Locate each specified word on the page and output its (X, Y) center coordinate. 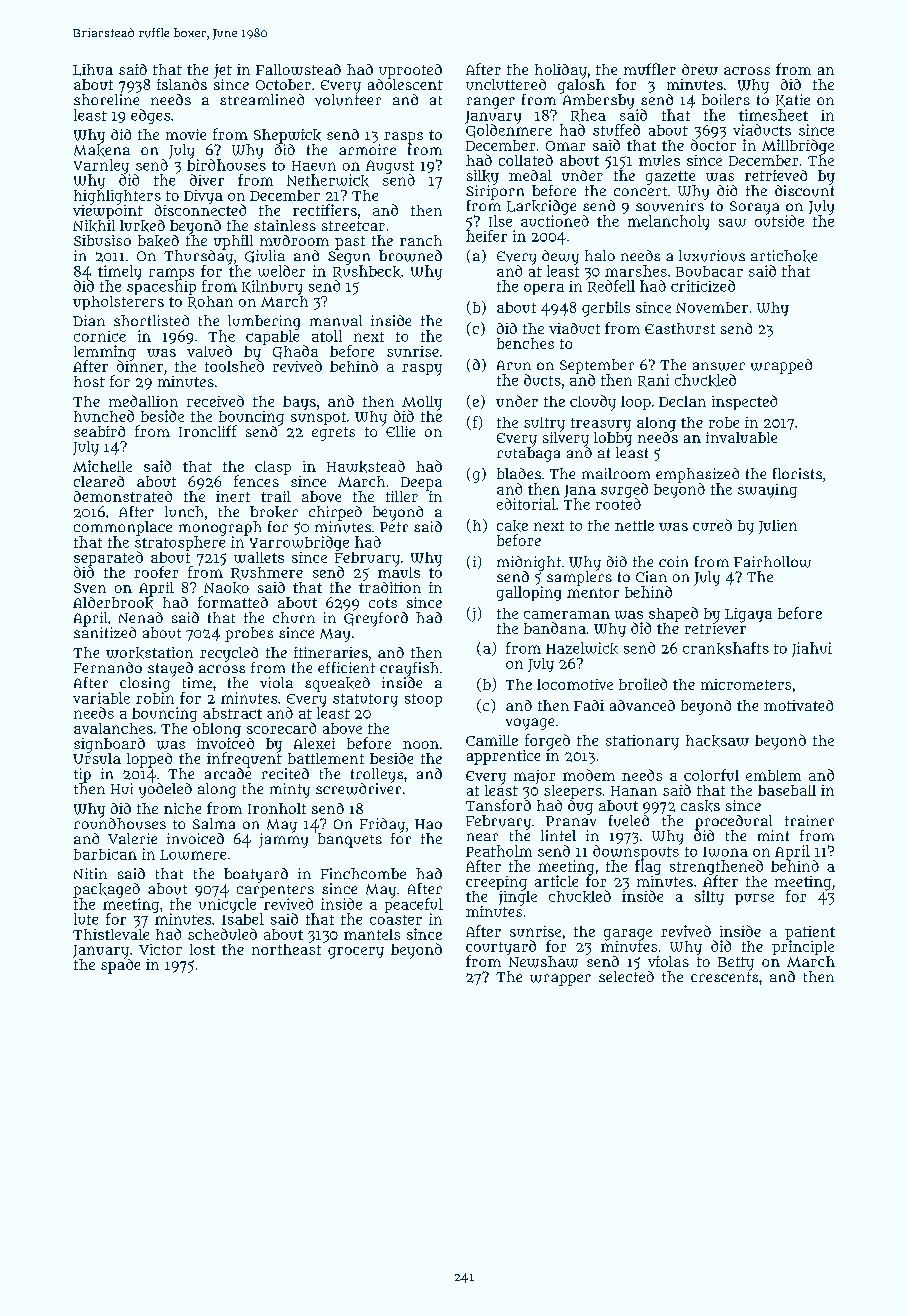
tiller (402, 496)
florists (797, 473)
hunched (104, 416)
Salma (214, 823)
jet (223, 71)
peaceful (414, 905)
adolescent (405, 84)
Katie (793, 100)
